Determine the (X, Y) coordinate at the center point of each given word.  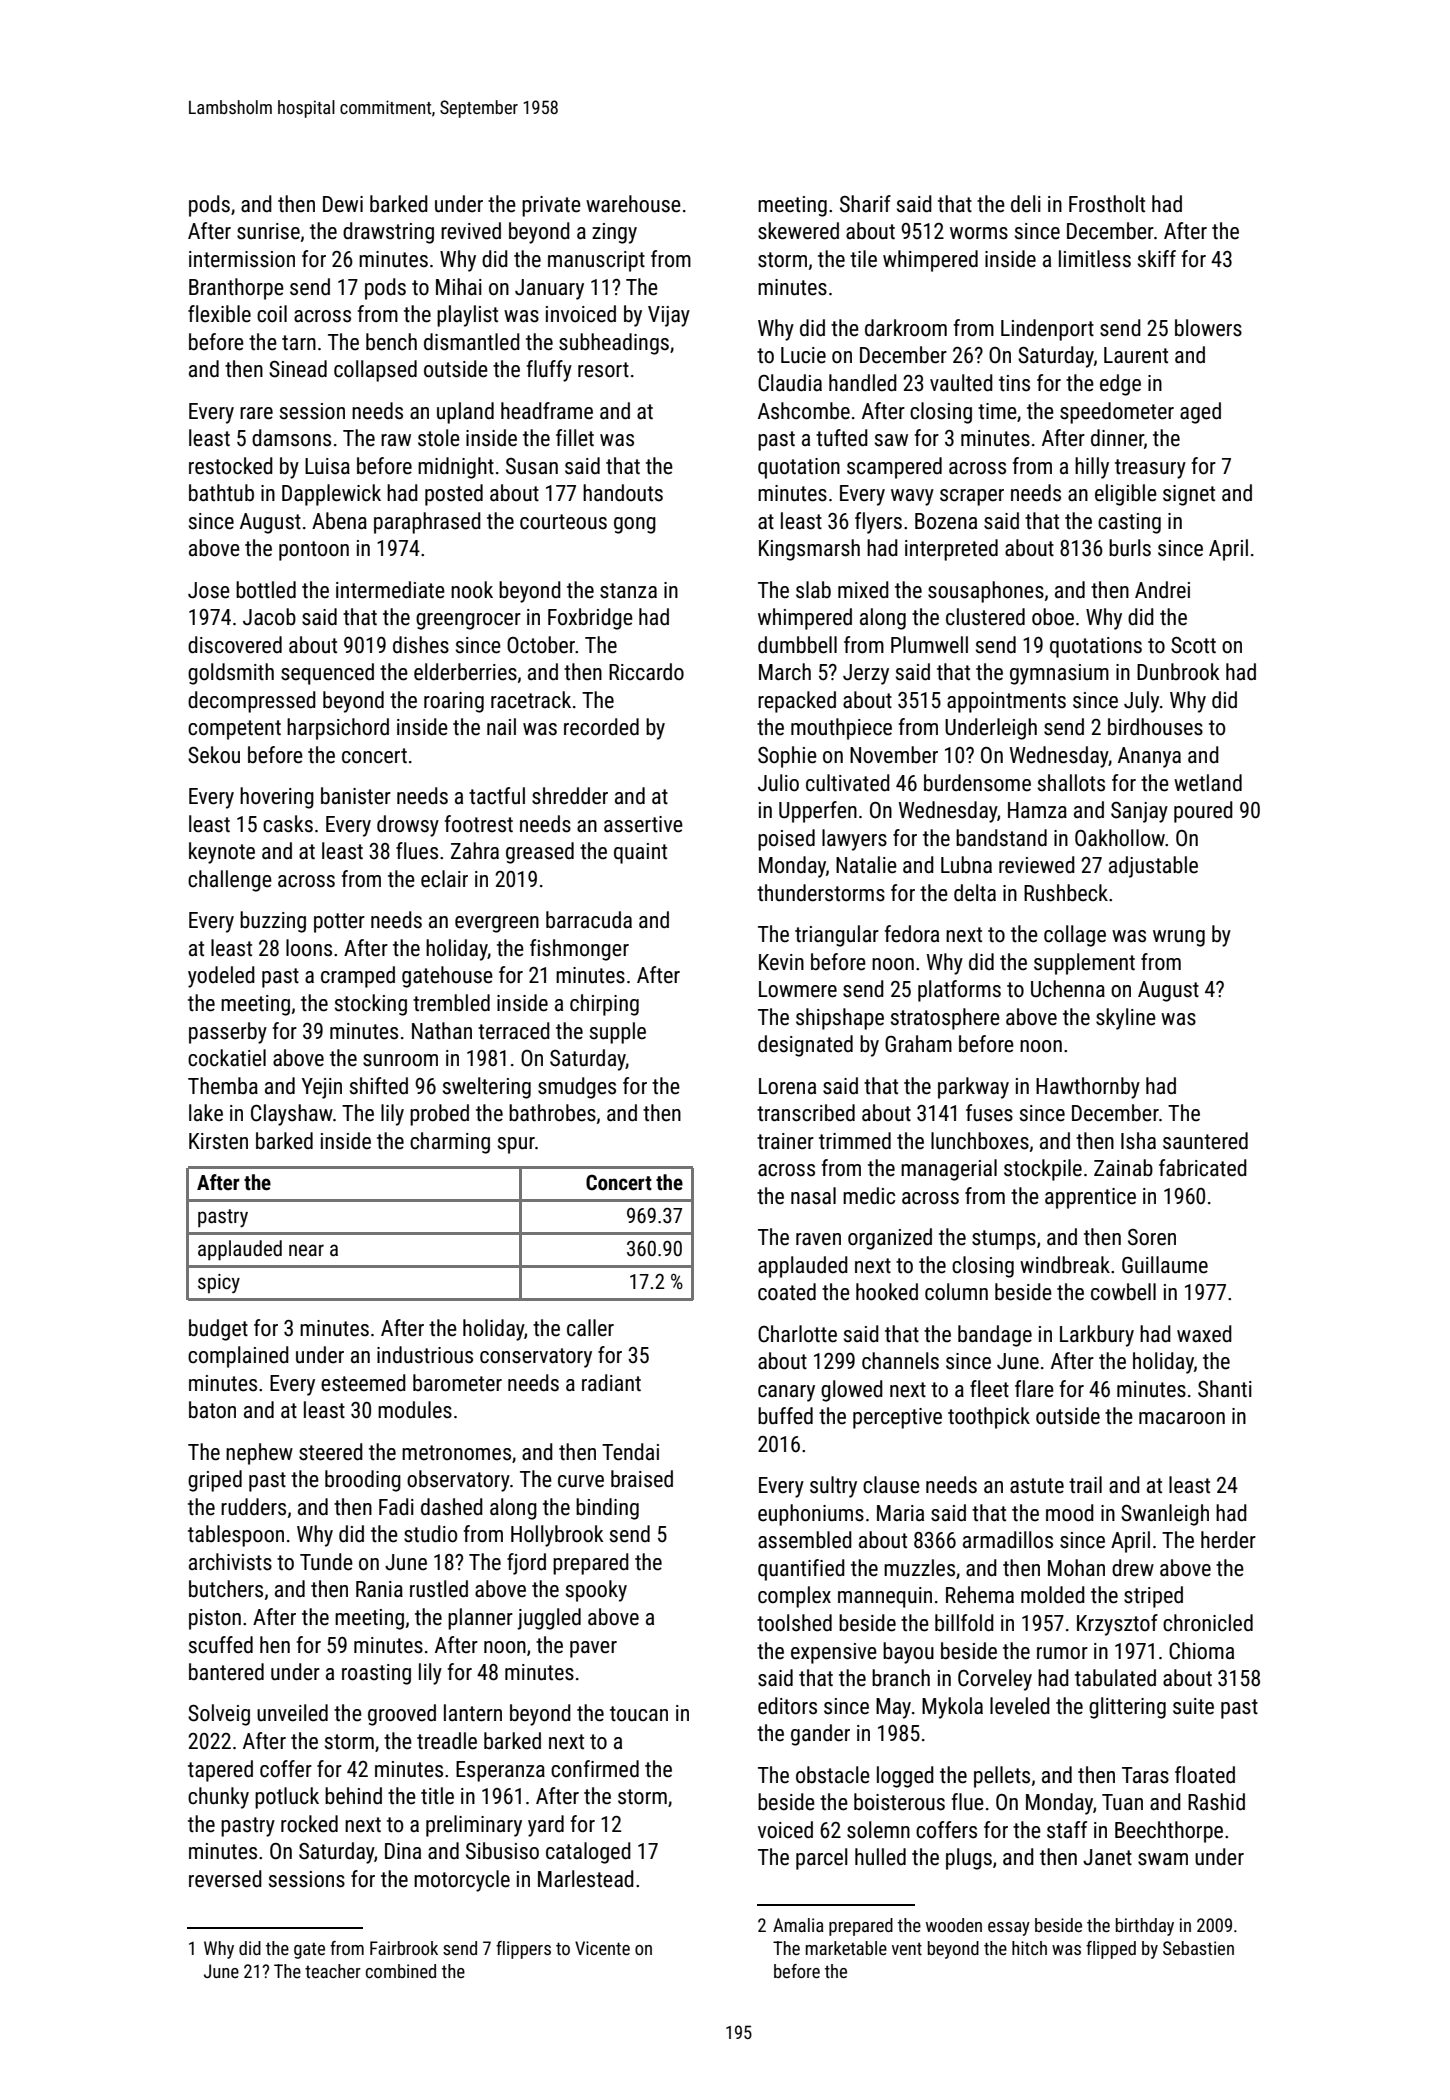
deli (1026, 204)
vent (907, 1949)
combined (401, 1971)
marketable (846, 1948)
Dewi (343, 204)
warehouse (633, 204)
